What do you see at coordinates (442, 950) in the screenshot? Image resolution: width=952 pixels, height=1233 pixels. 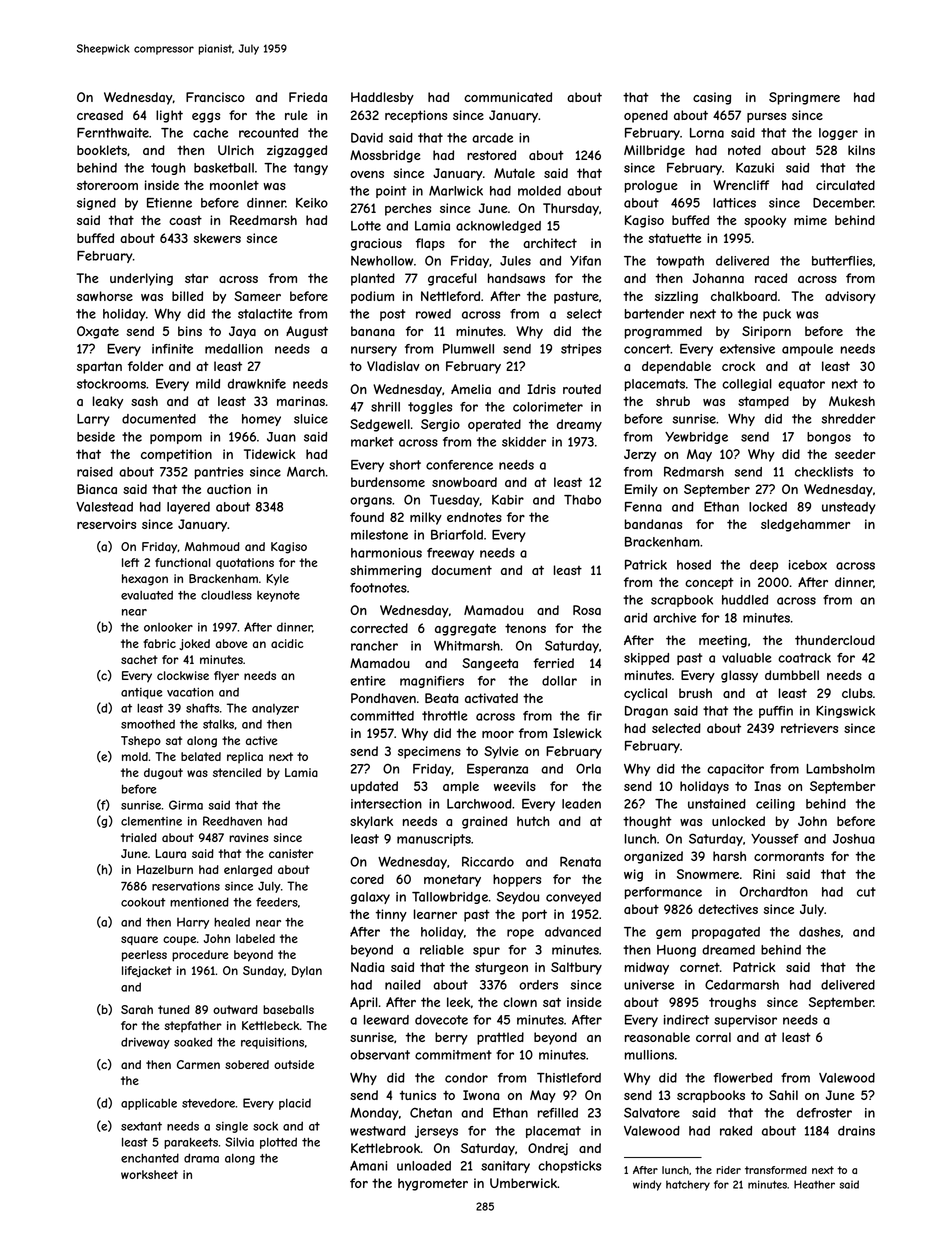 I see `reliable` at bounding box center [442, 950].
